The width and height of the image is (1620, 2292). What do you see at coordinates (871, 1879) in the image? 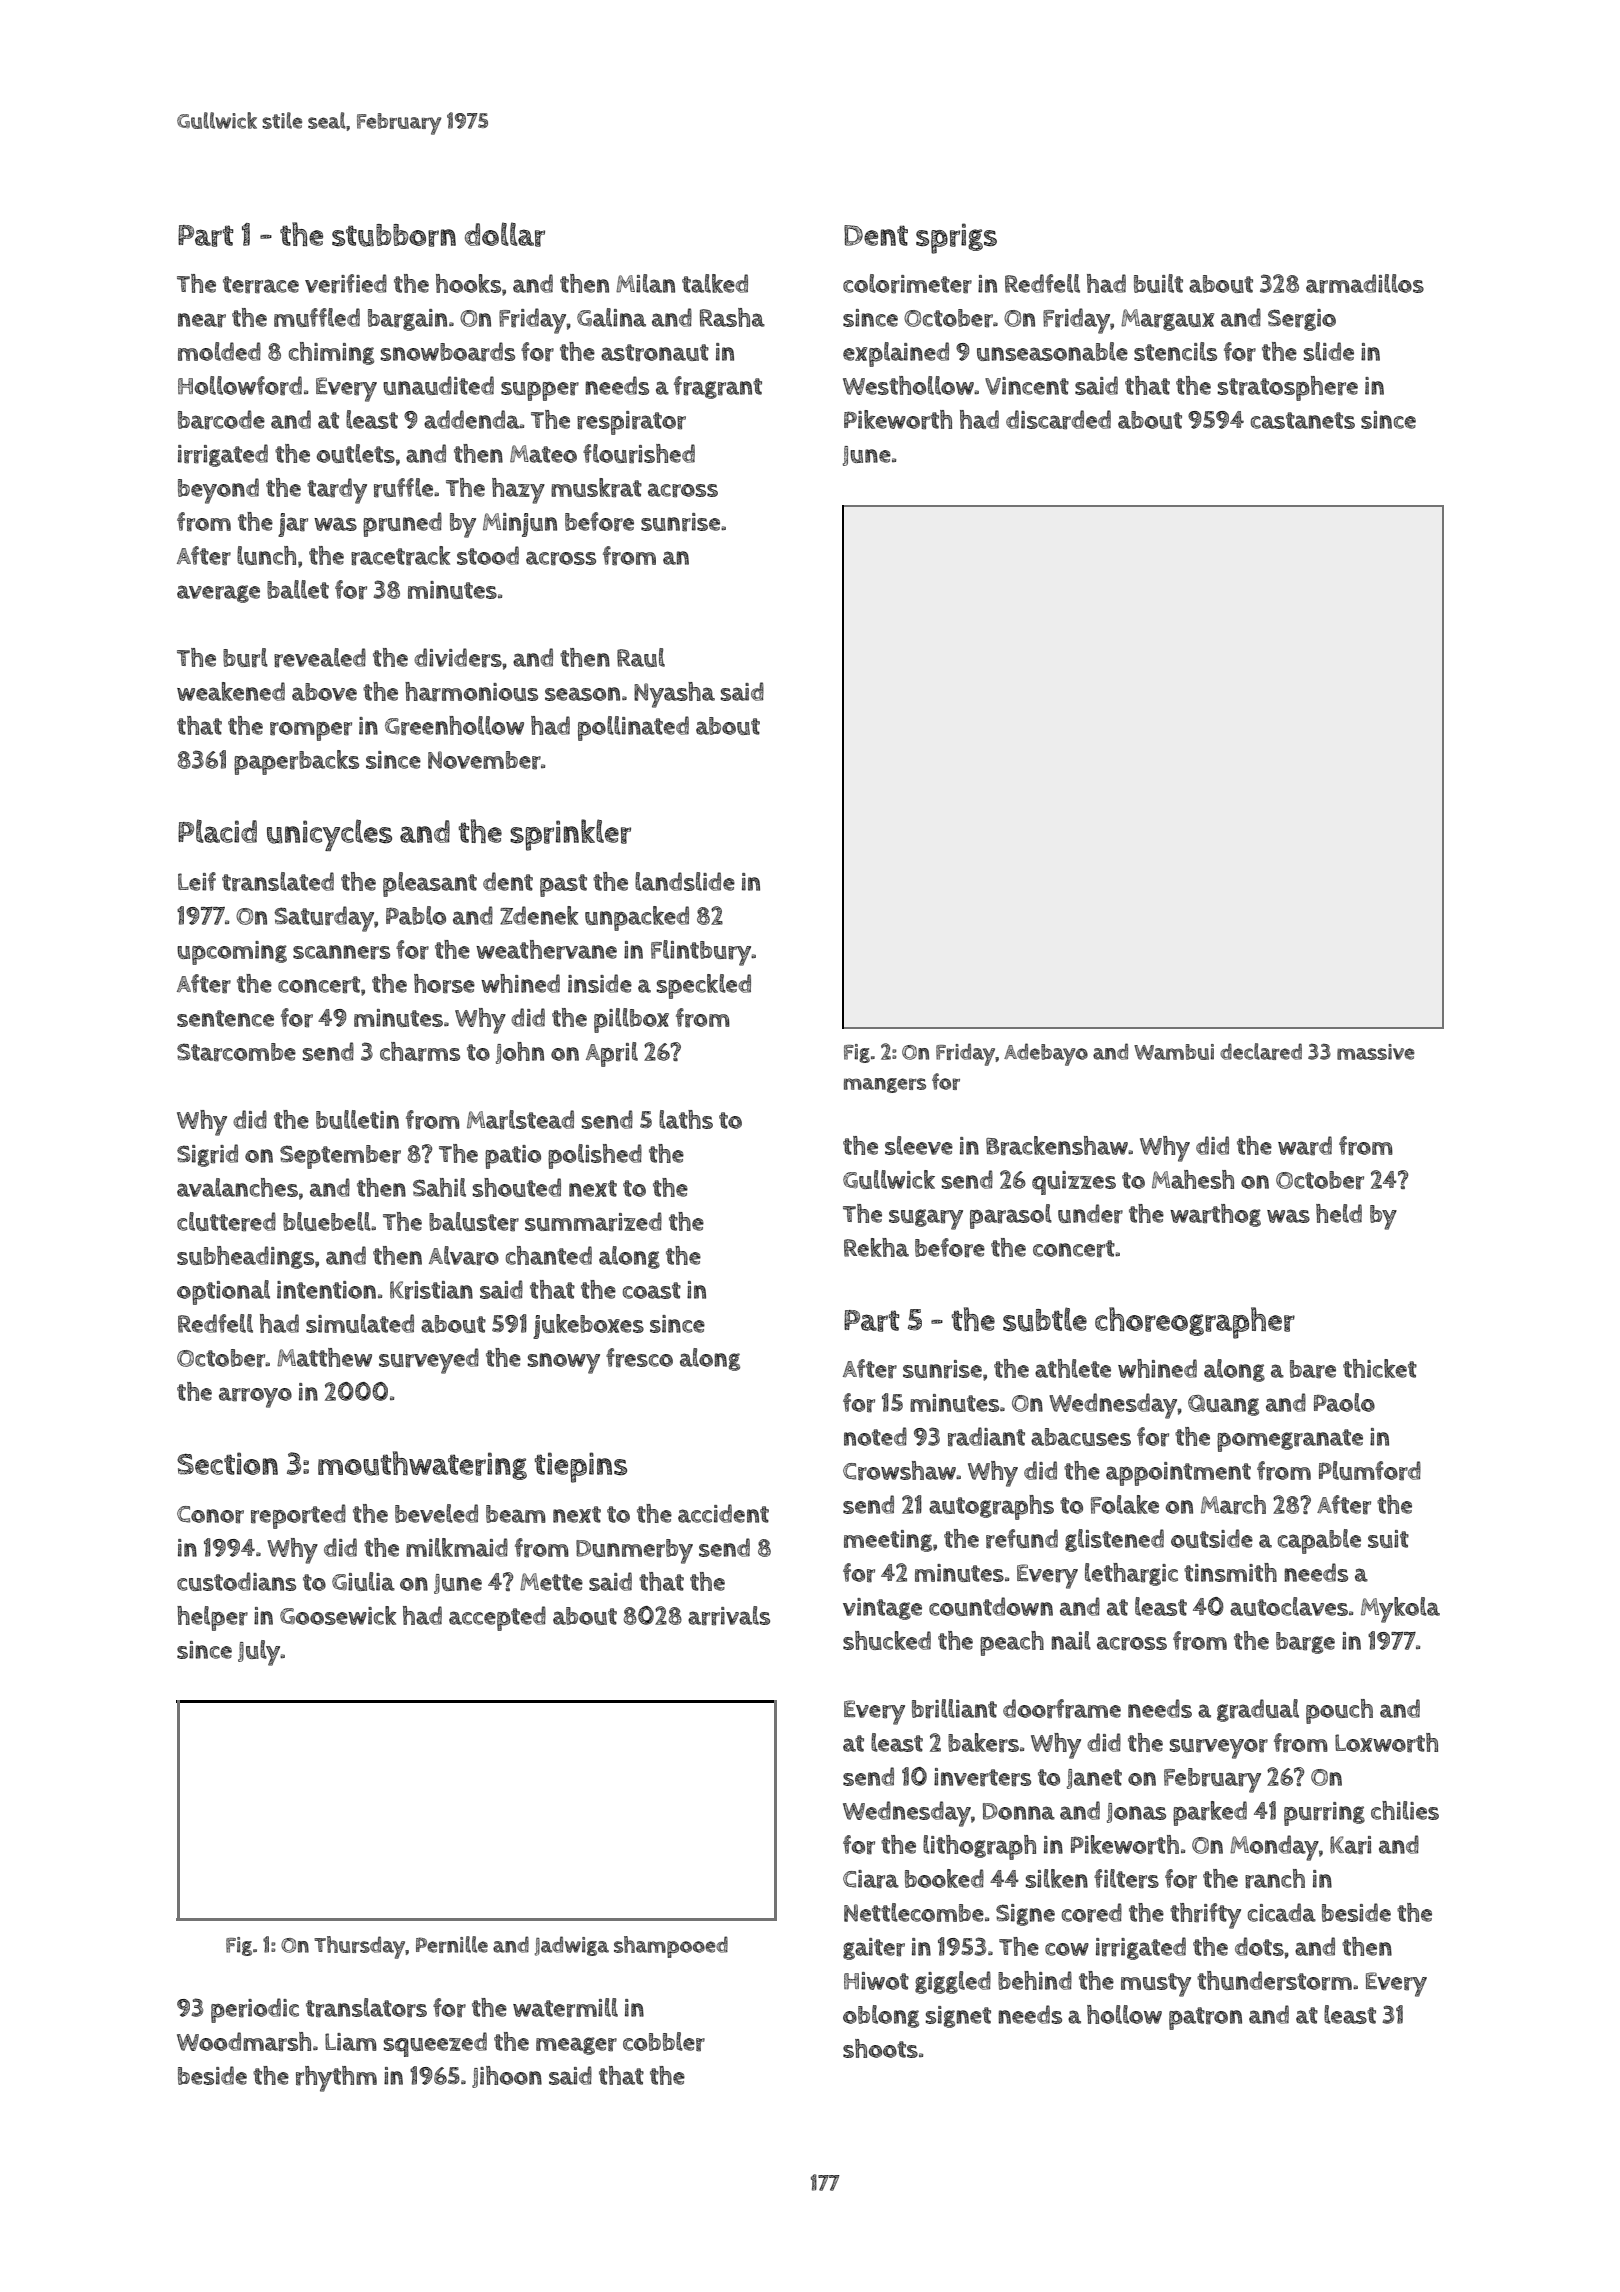
I see `Ciara` at bounding box center [871, 1879].
